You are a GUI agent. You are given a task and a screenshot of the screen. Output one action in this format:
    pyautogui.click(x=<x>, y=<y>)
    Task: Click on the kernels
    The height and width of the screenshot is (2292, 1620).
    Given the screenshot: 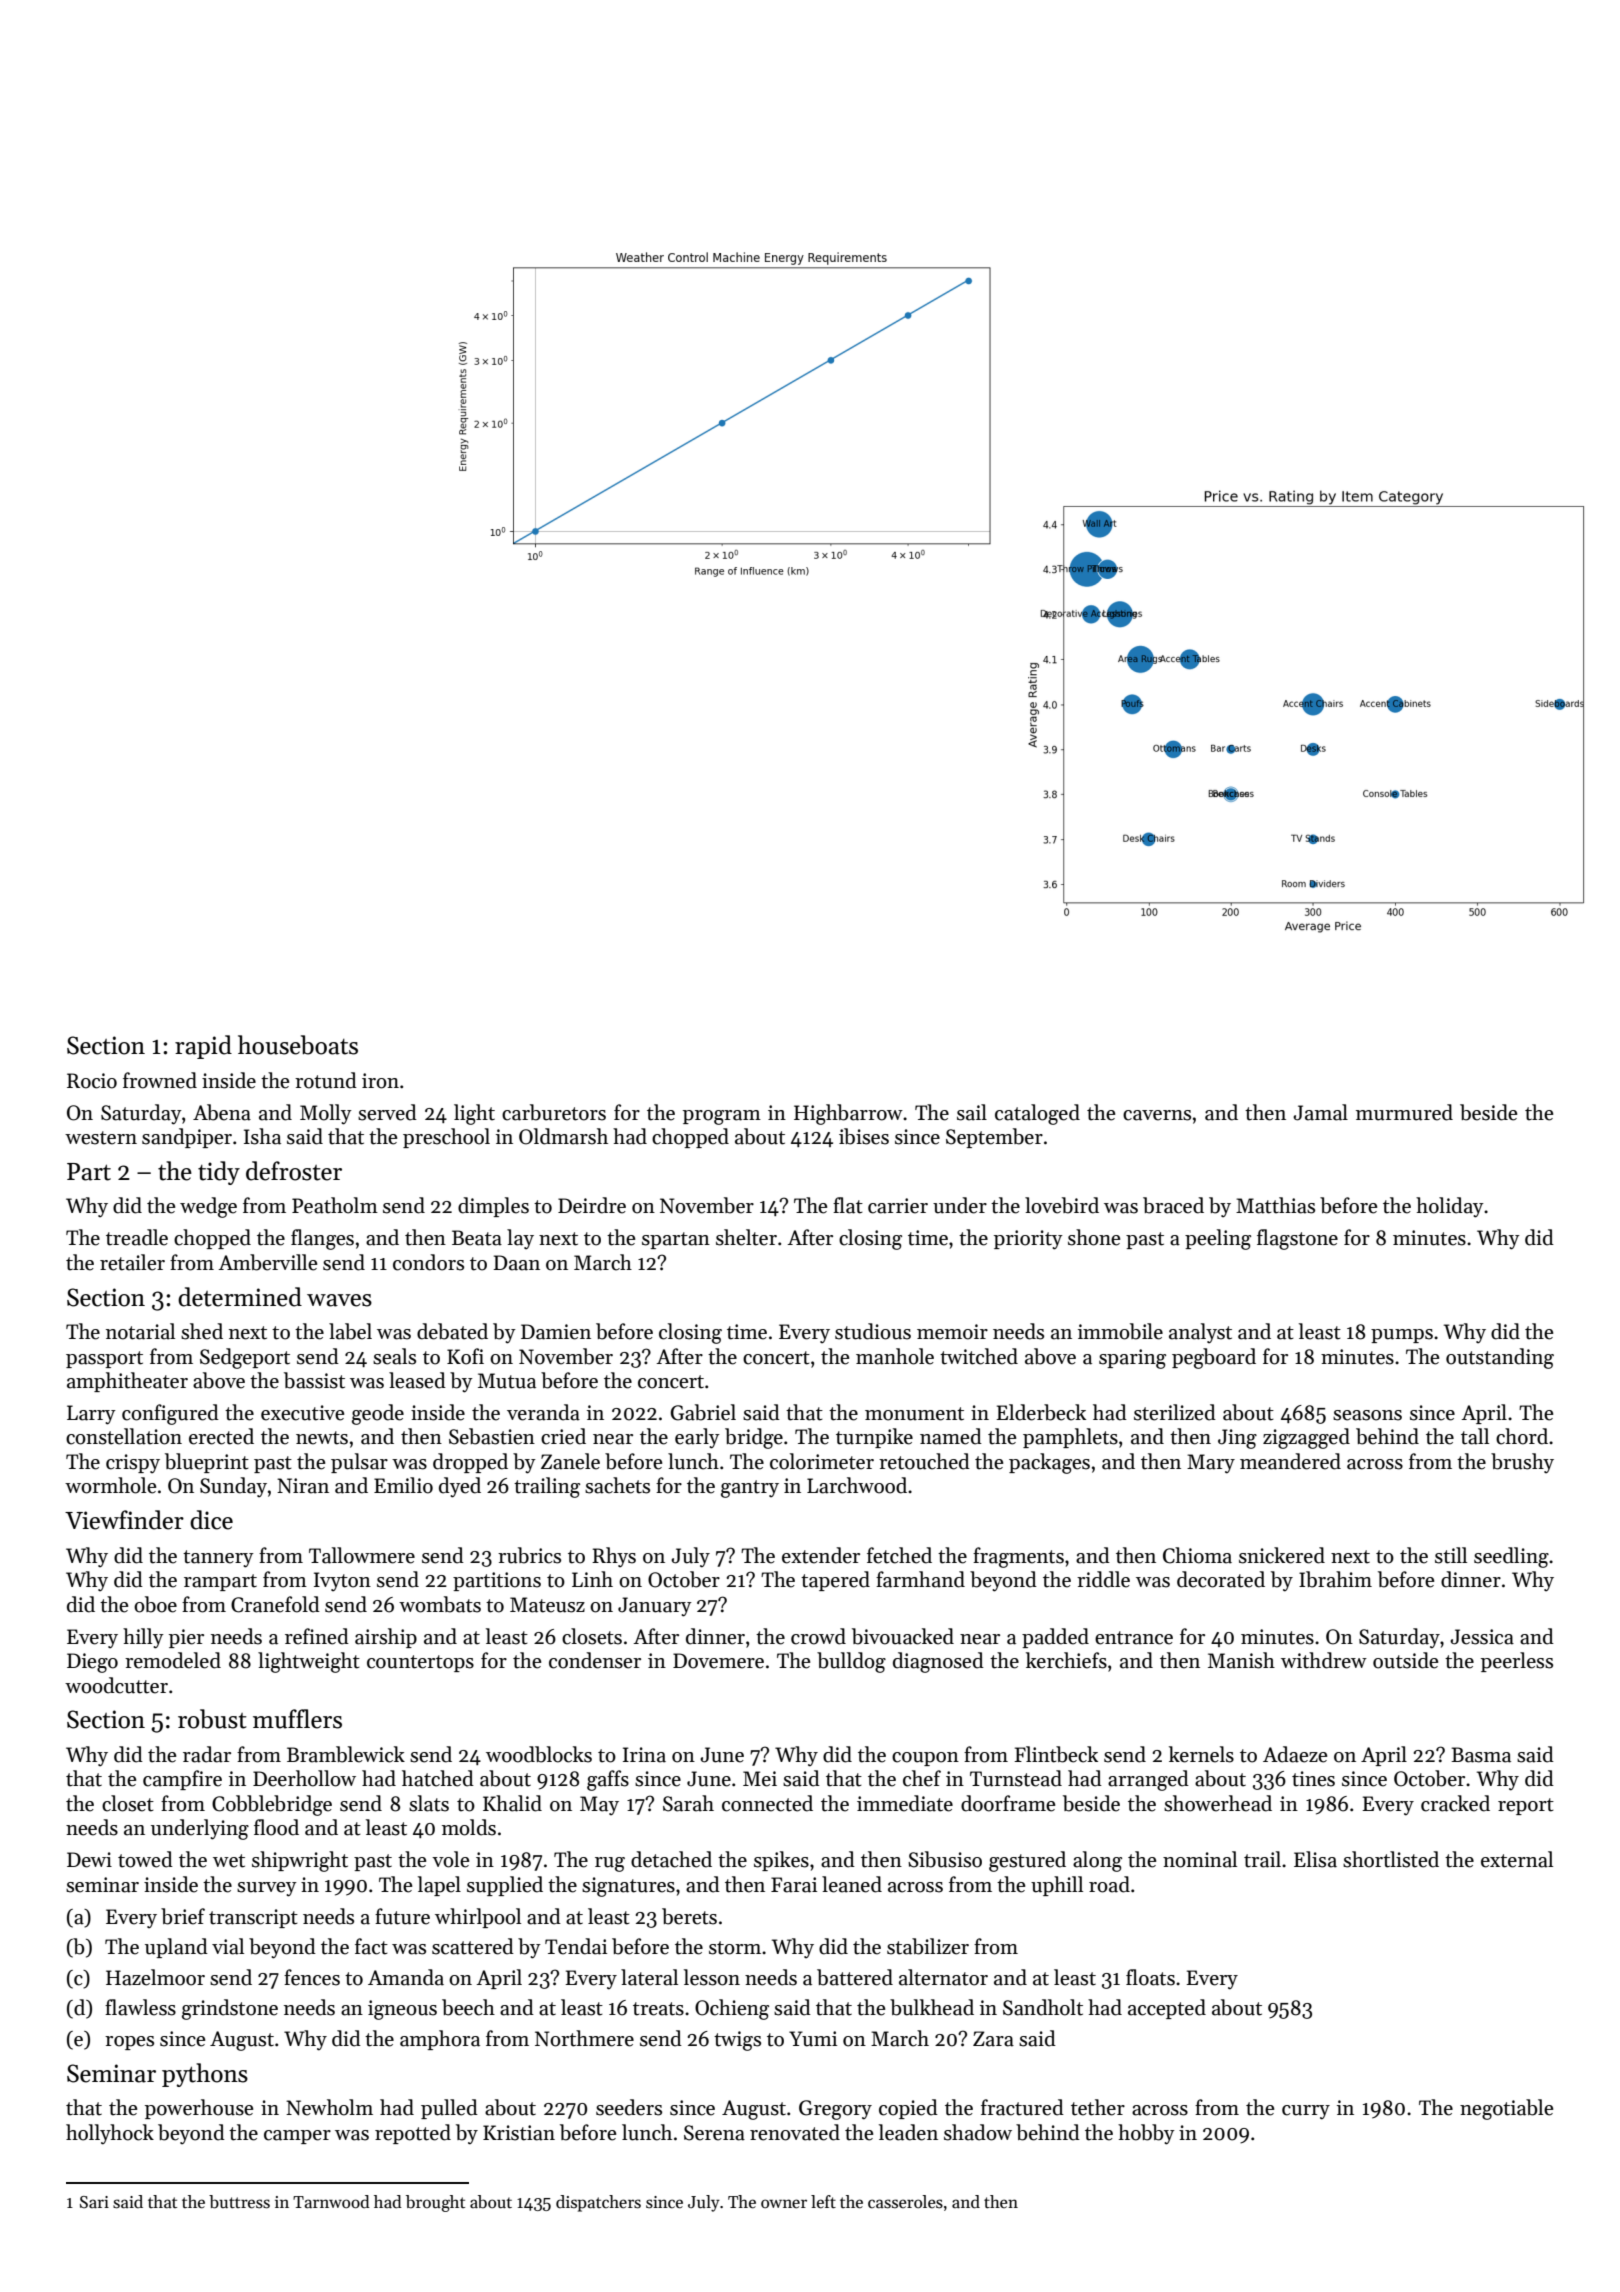 What is the action you would take?
    pyautogui.click(x=1201, y=1754)
